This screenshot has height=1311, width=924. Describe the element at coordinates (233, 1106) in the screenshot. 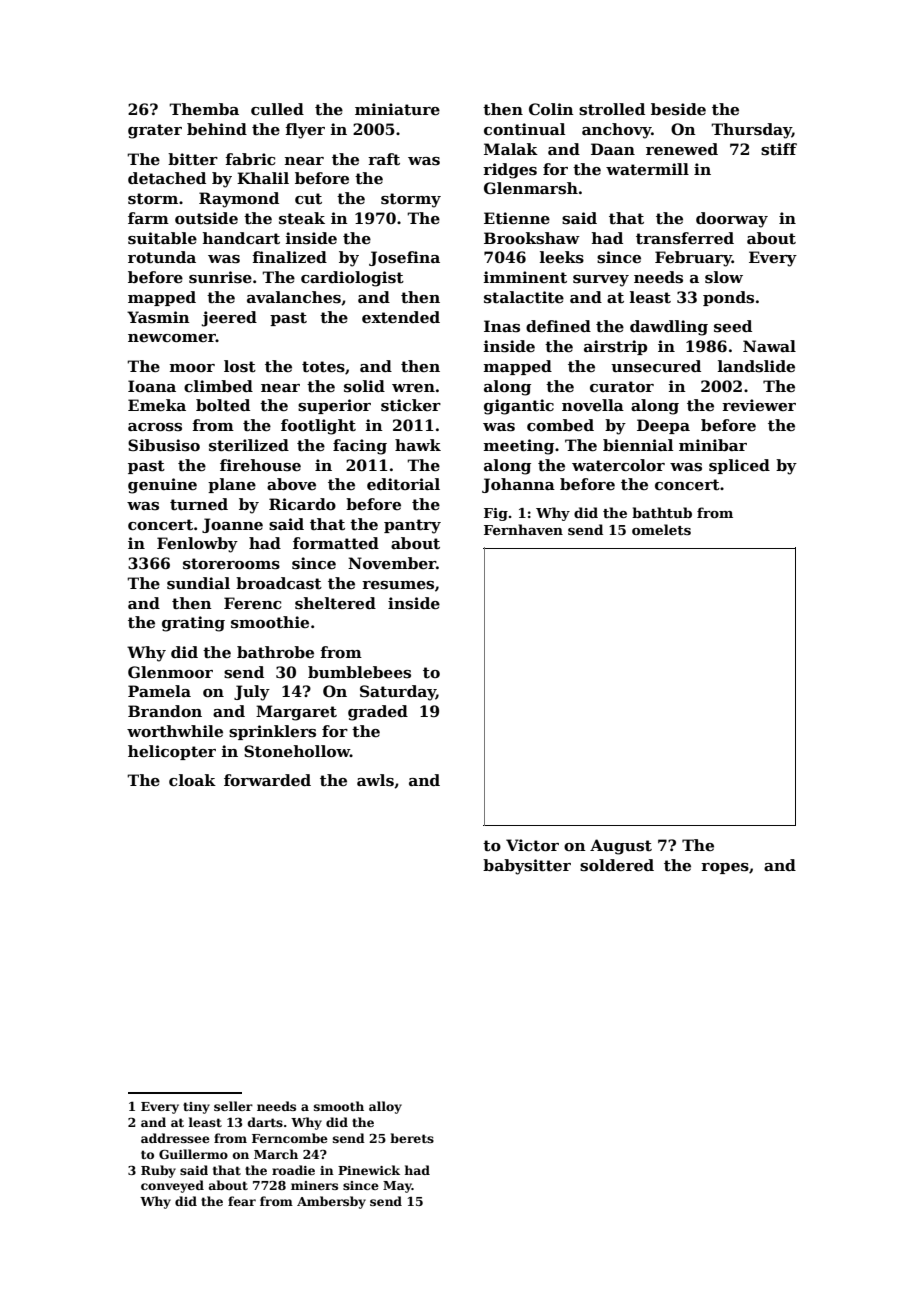

I see `seller` at that location.
